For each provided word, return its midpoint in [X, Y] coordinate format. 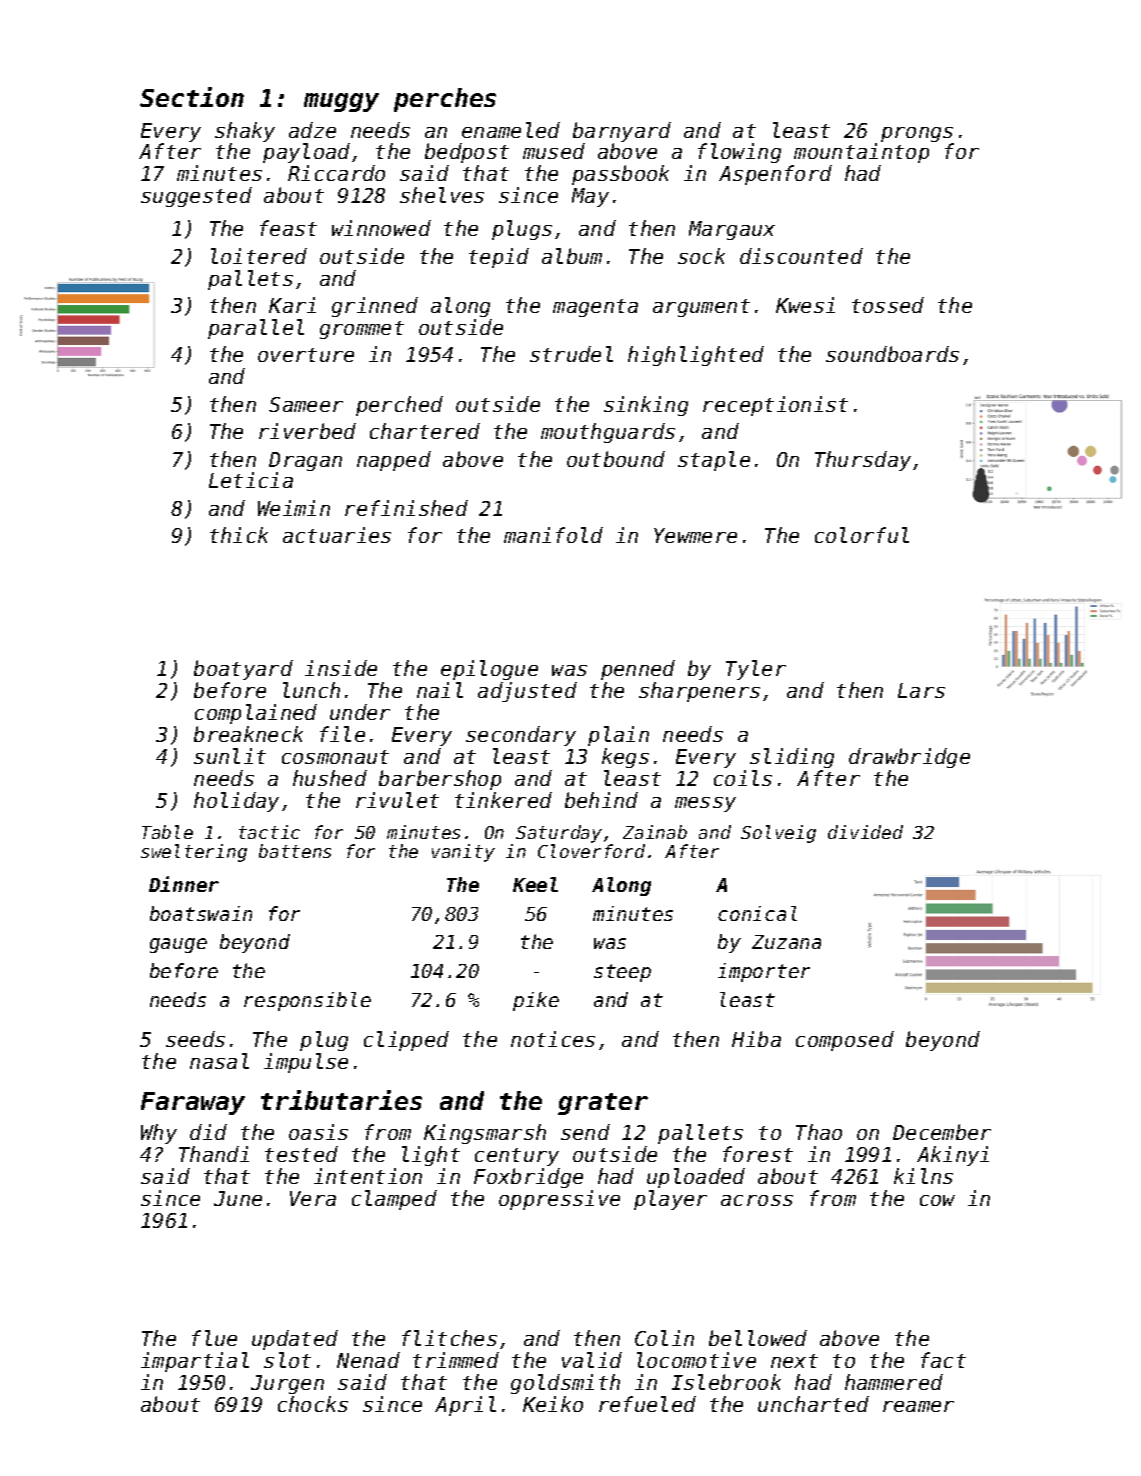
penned [638, 670]
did [208, 1132]
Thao [819, 1132]
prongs [917, 134]
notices [553, 1039]
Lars [921, 690]
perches [445, 100]
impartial [195, 1362]
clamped [394, 1200]
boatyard [243, 670]
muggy [341, 102]
